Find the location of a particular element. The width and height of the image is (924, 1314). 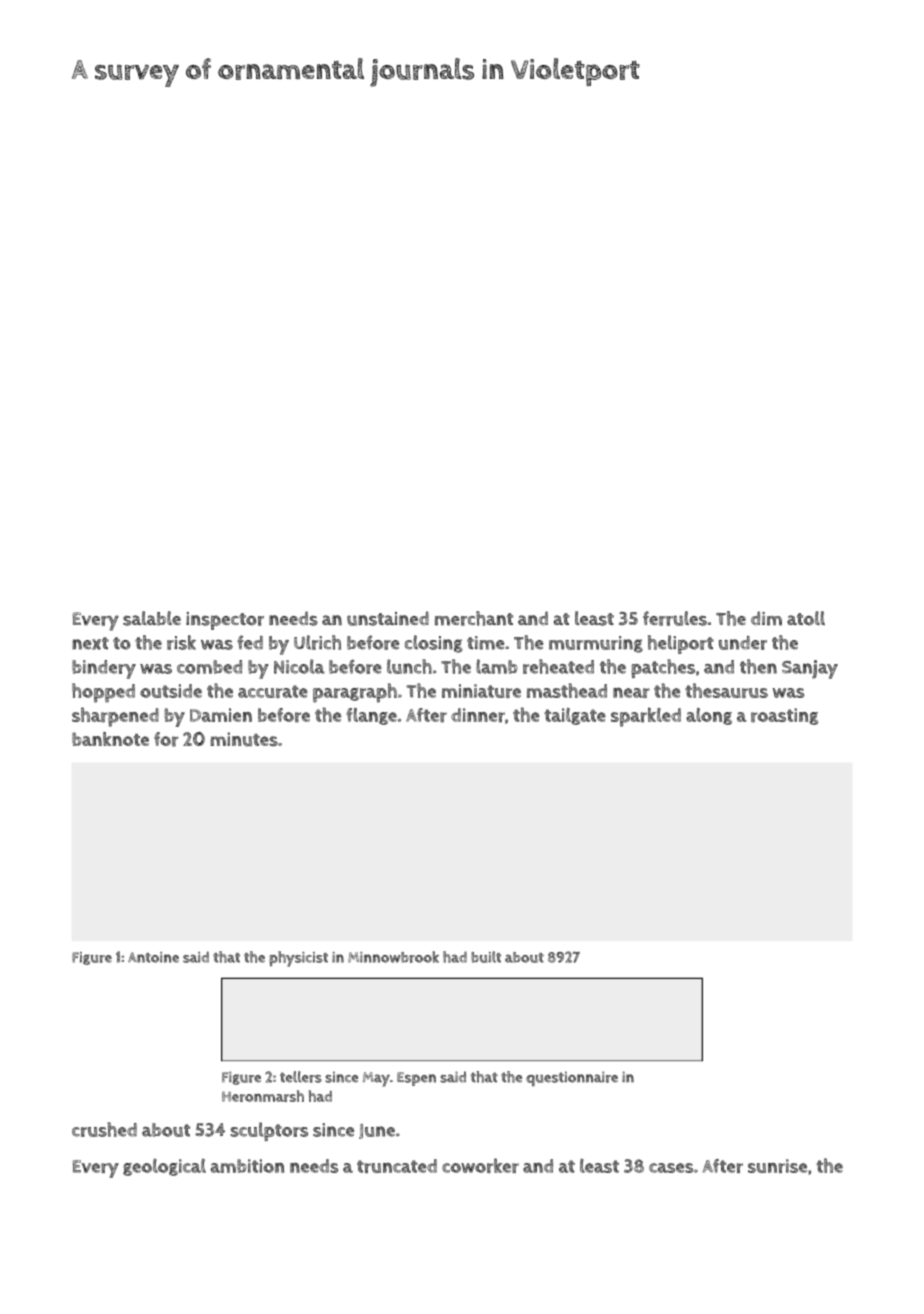

along is located at coordinates (709, 716).
